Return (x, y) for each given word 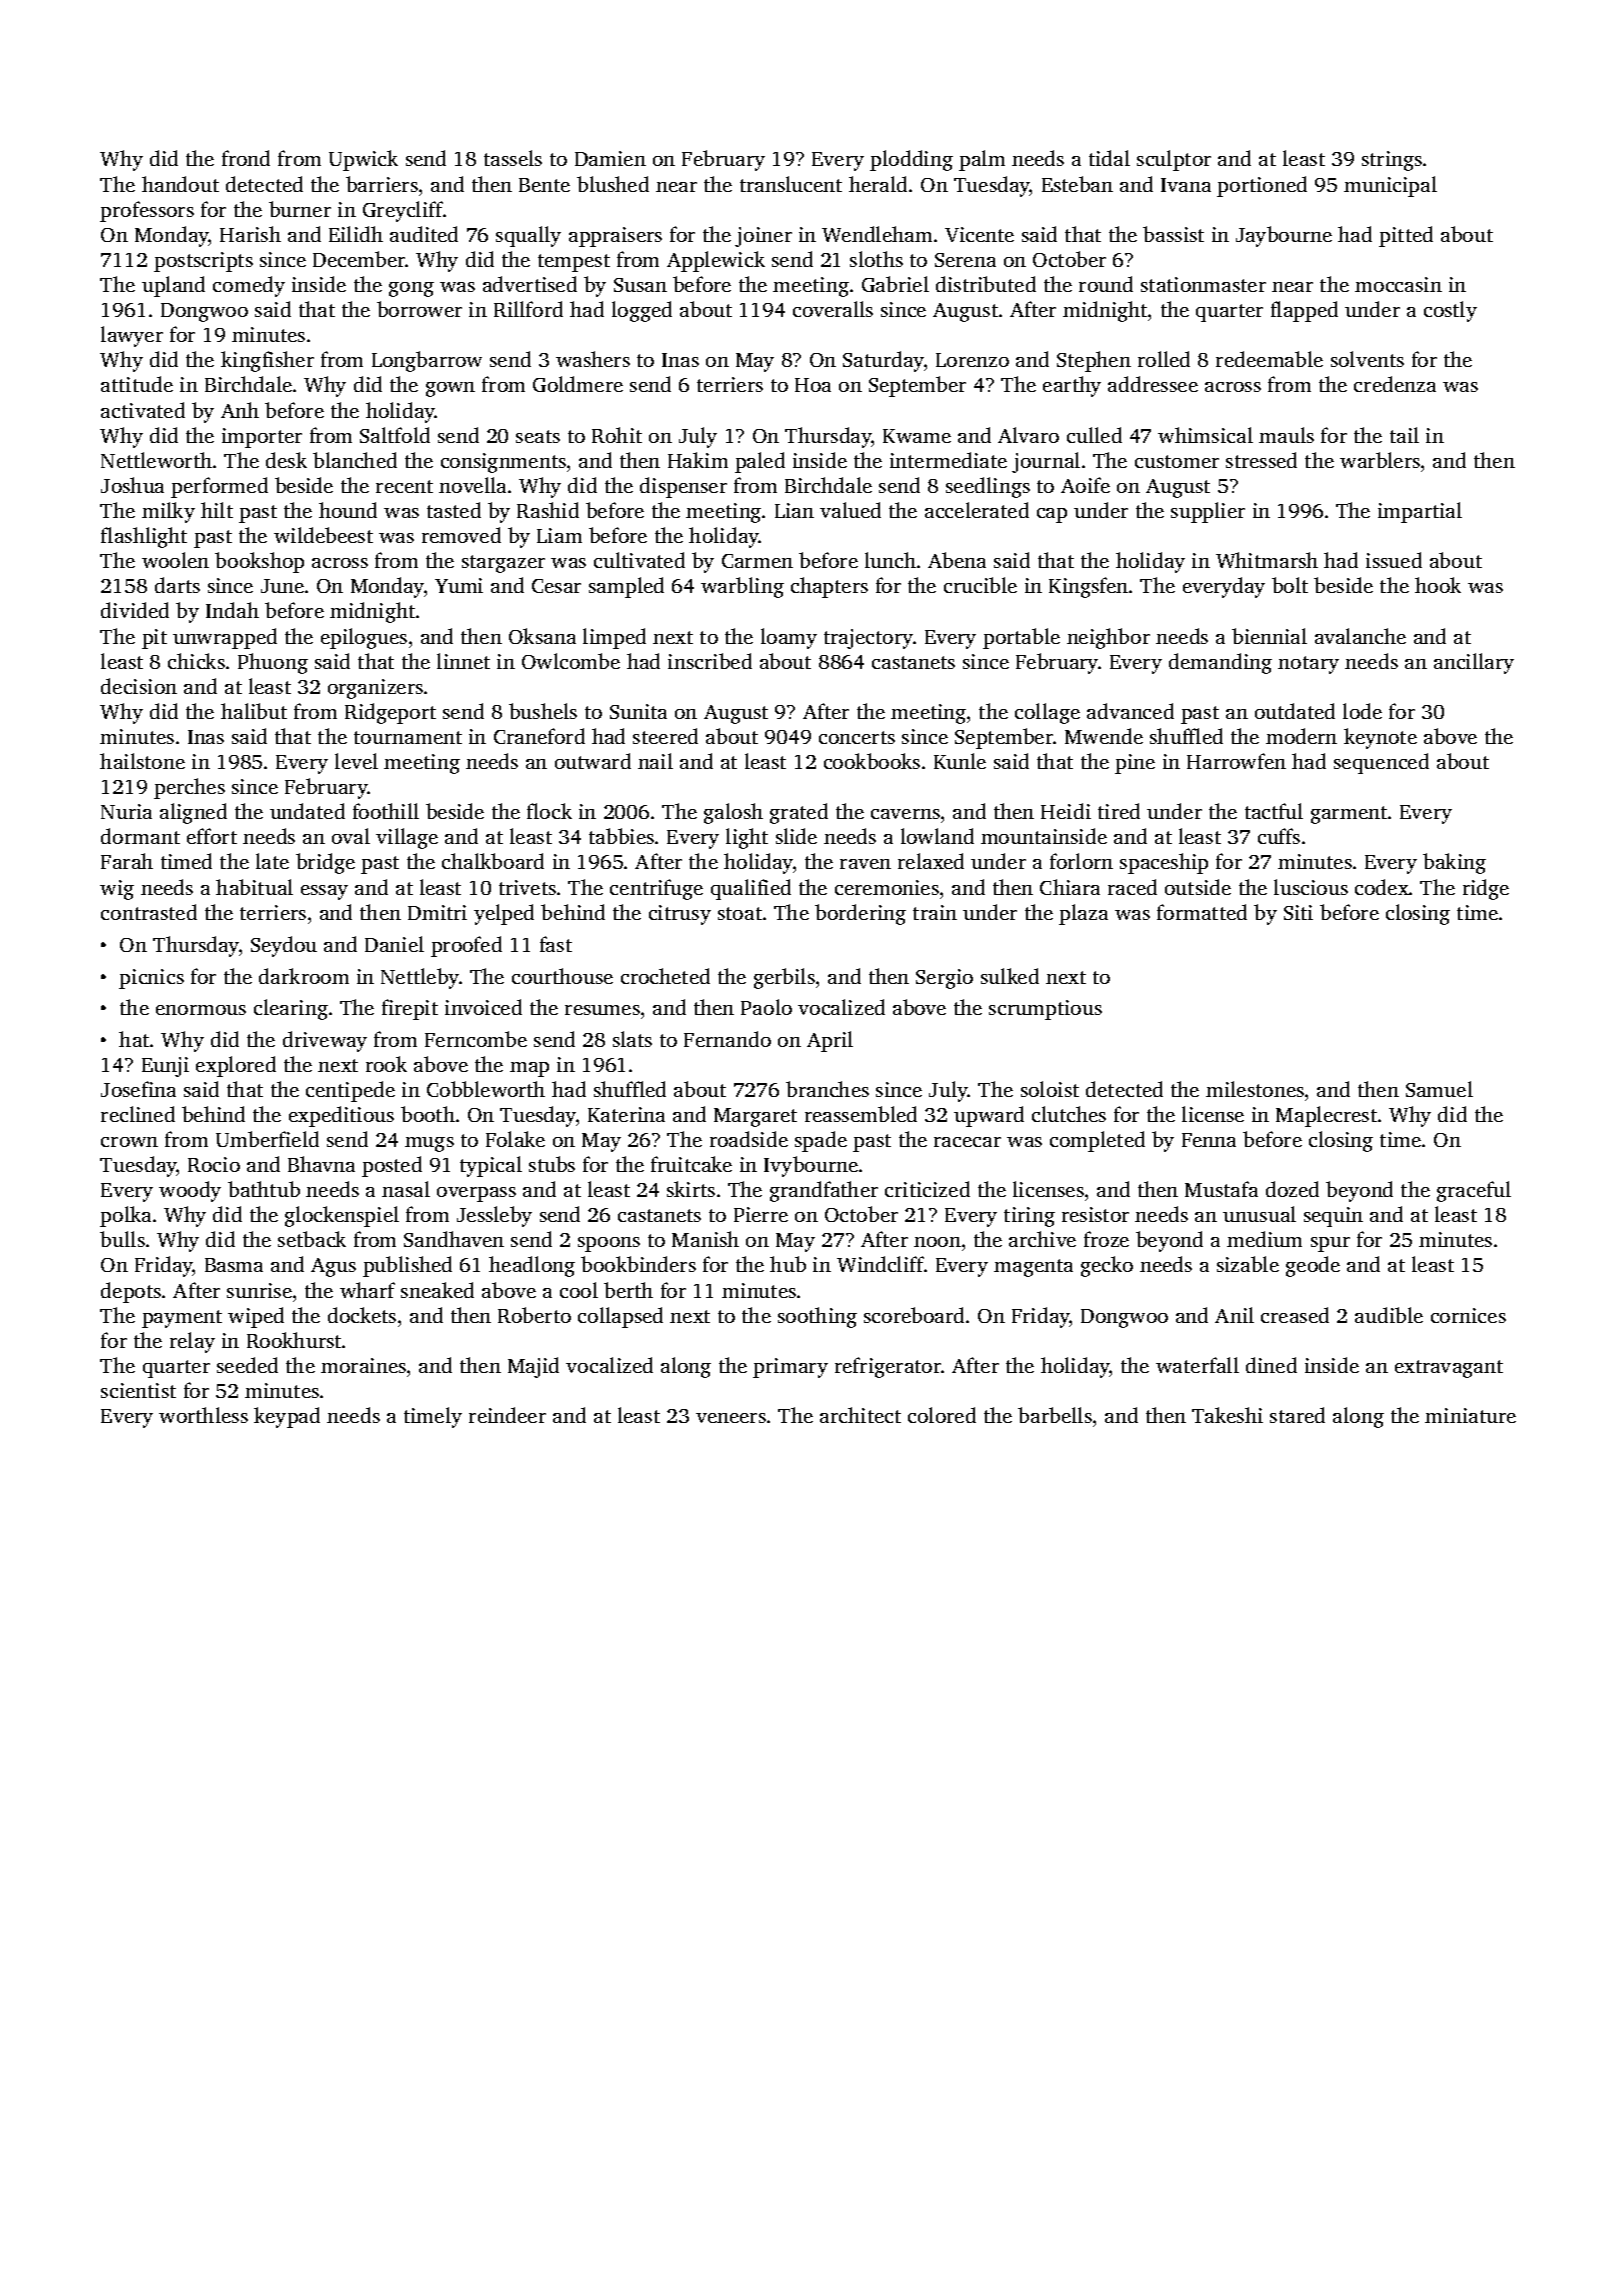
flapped (1304, 311)
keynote (1380, 738)
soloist (1050, 1089)
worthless (203, 1415)
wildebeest (323, 535)
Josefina (138, 1089)
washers (593, 359)
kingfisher (267, 361)
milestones (1255, 1089)
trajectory (869, 639)
